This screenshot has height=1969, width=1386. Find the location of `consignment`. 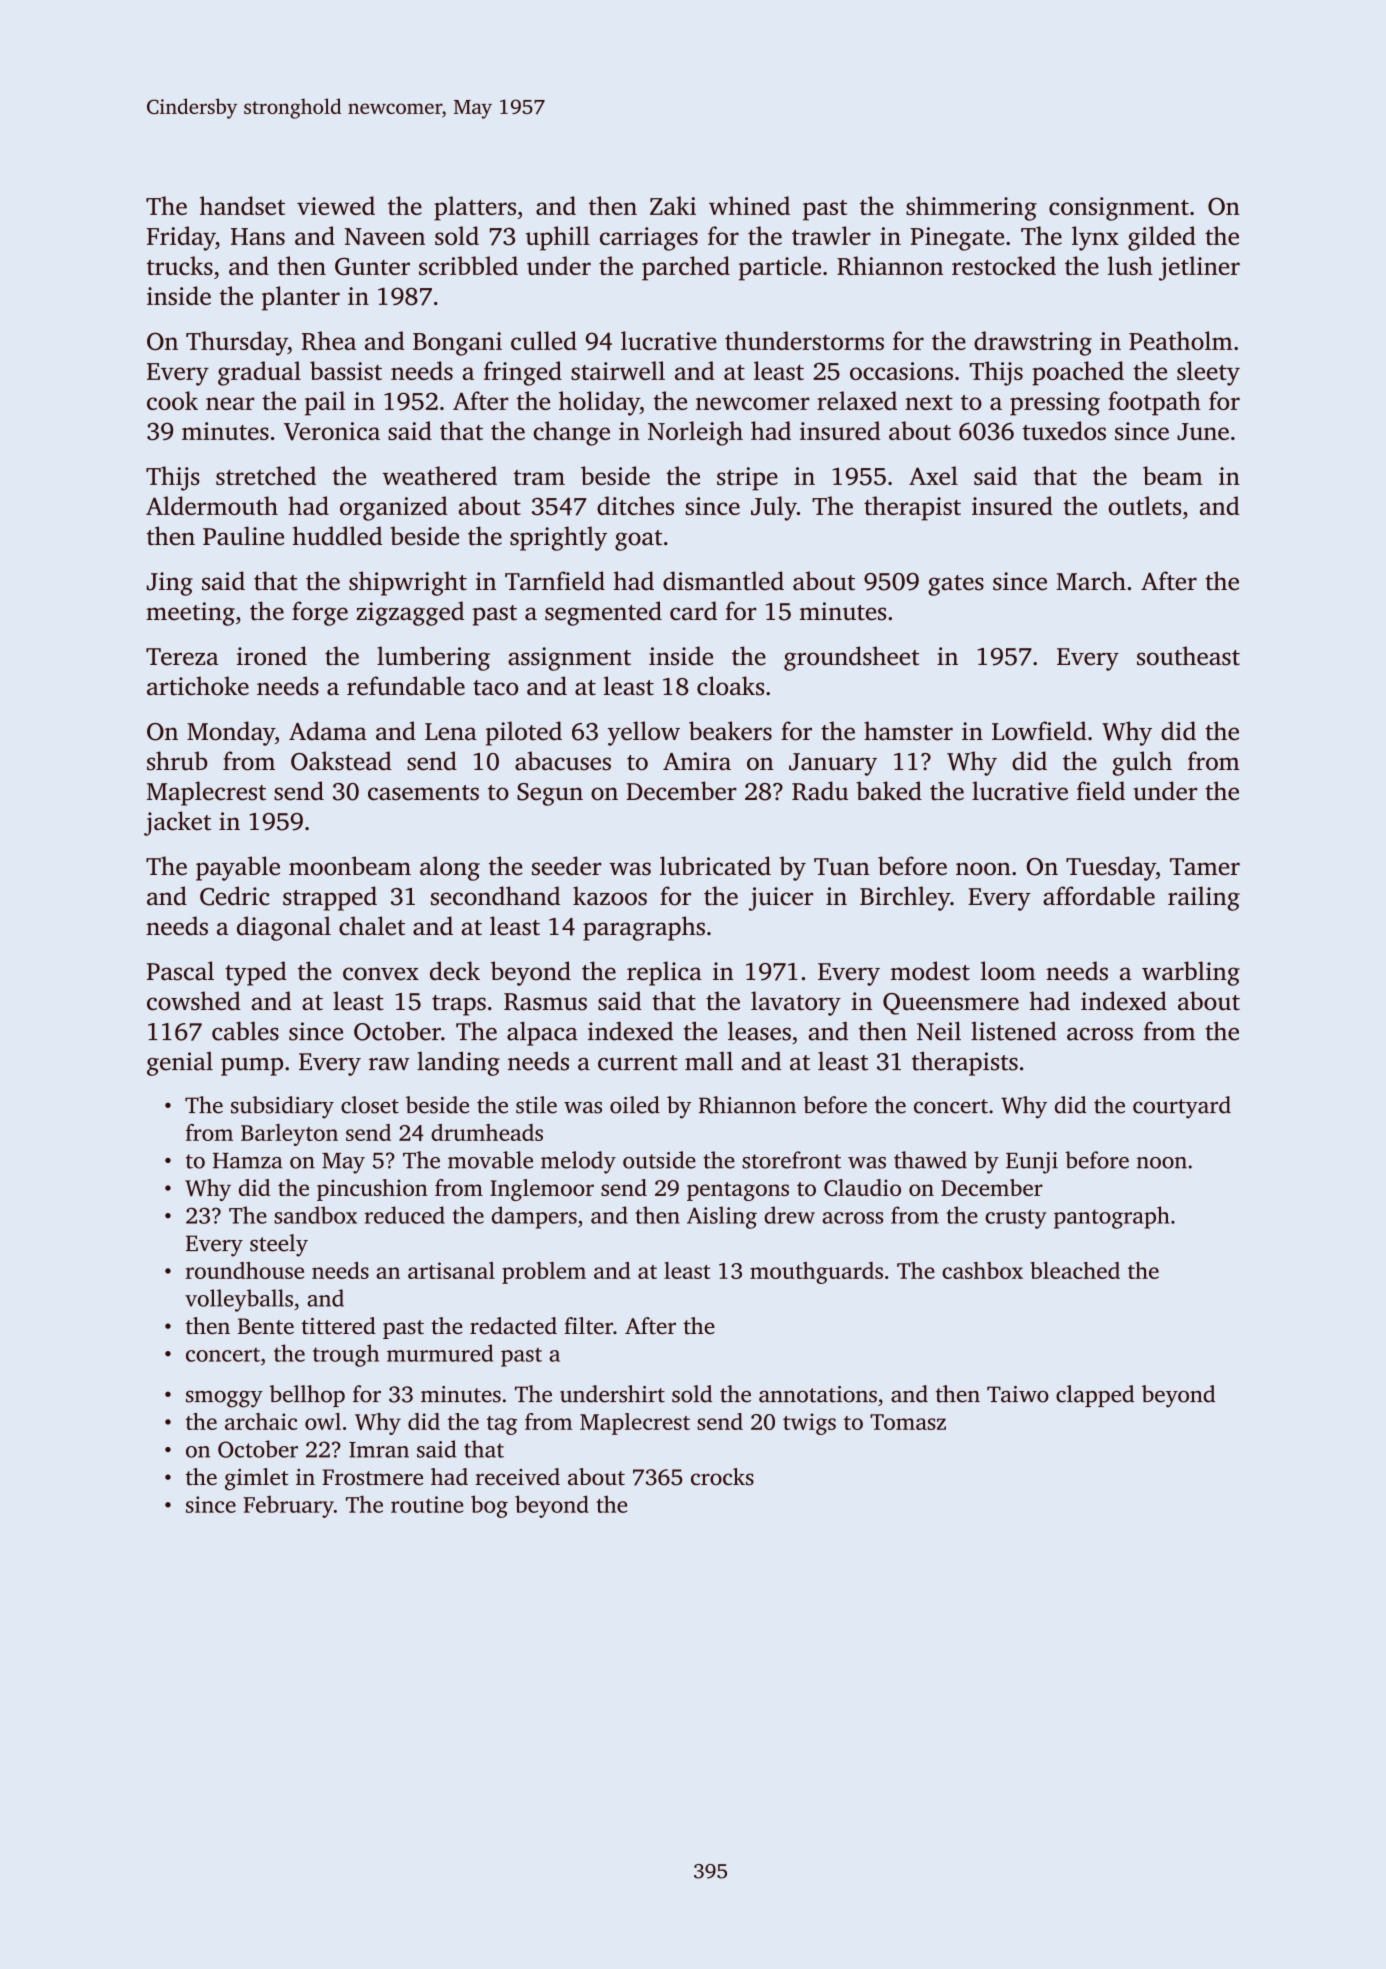

consignment is located at coordinates (1119, 209).
